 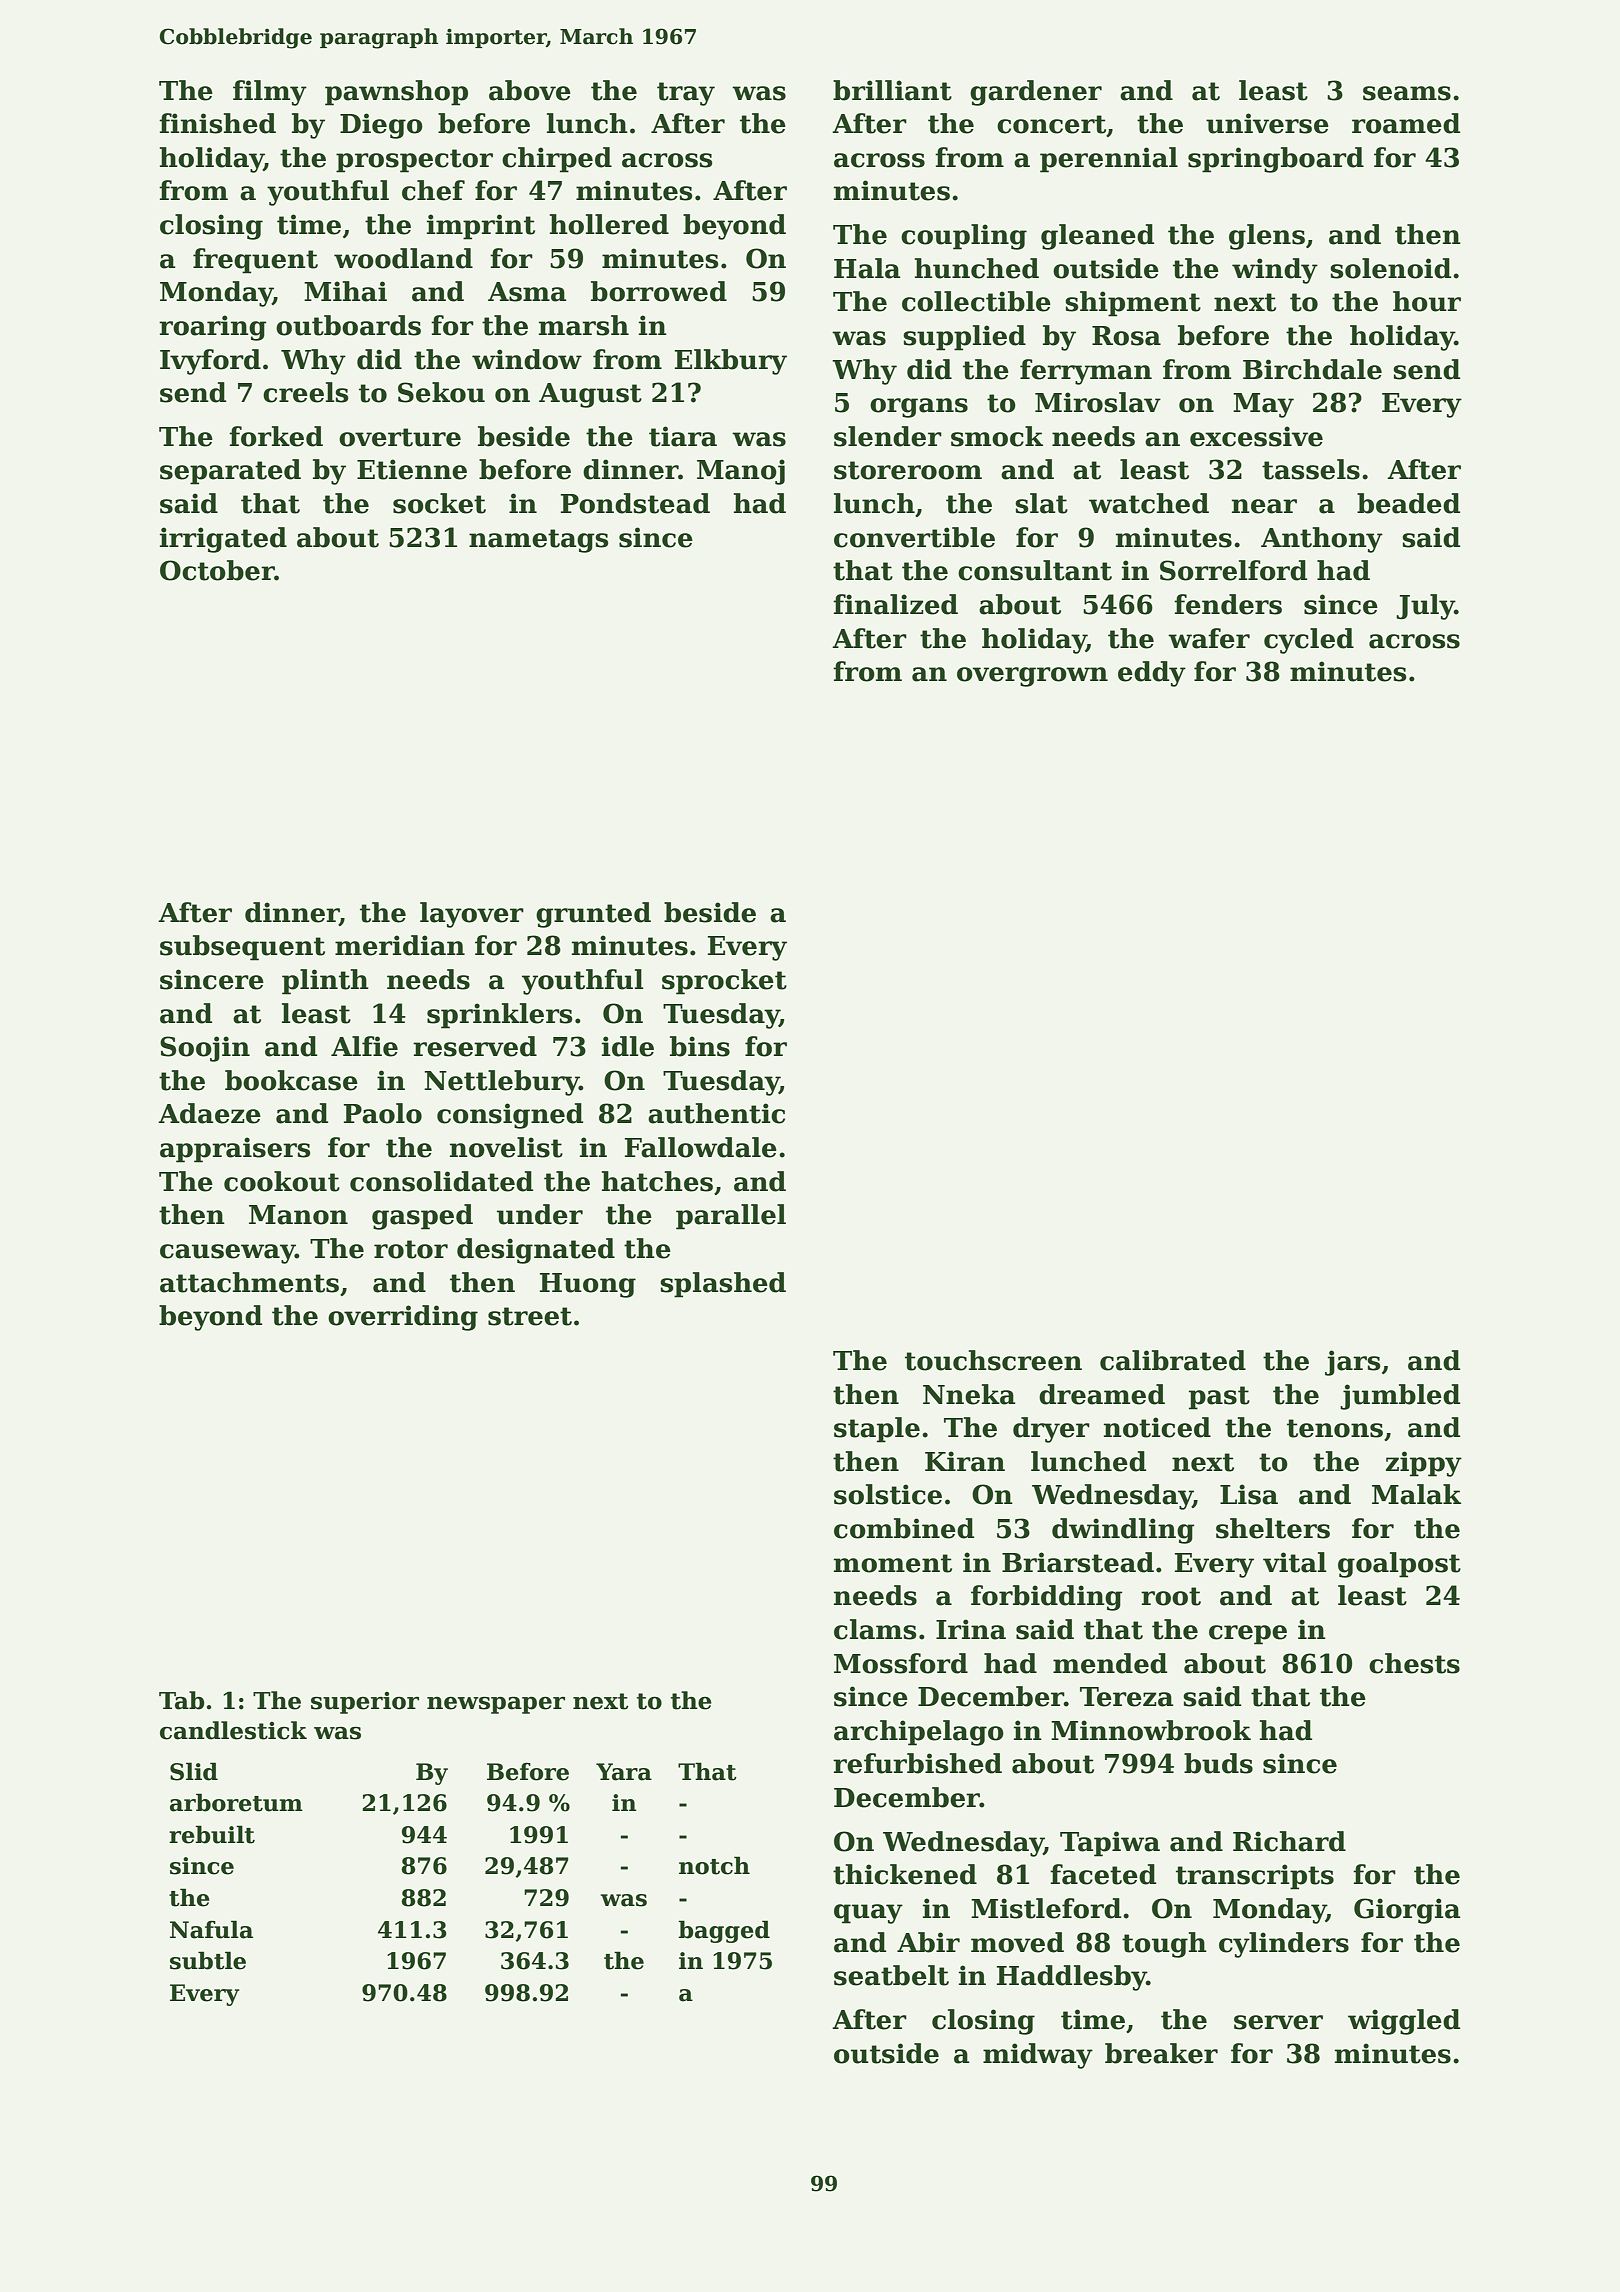 What do you see at coordinates (977, 268) in the page?
I see `hunched` at bounding box center [977, 268].
